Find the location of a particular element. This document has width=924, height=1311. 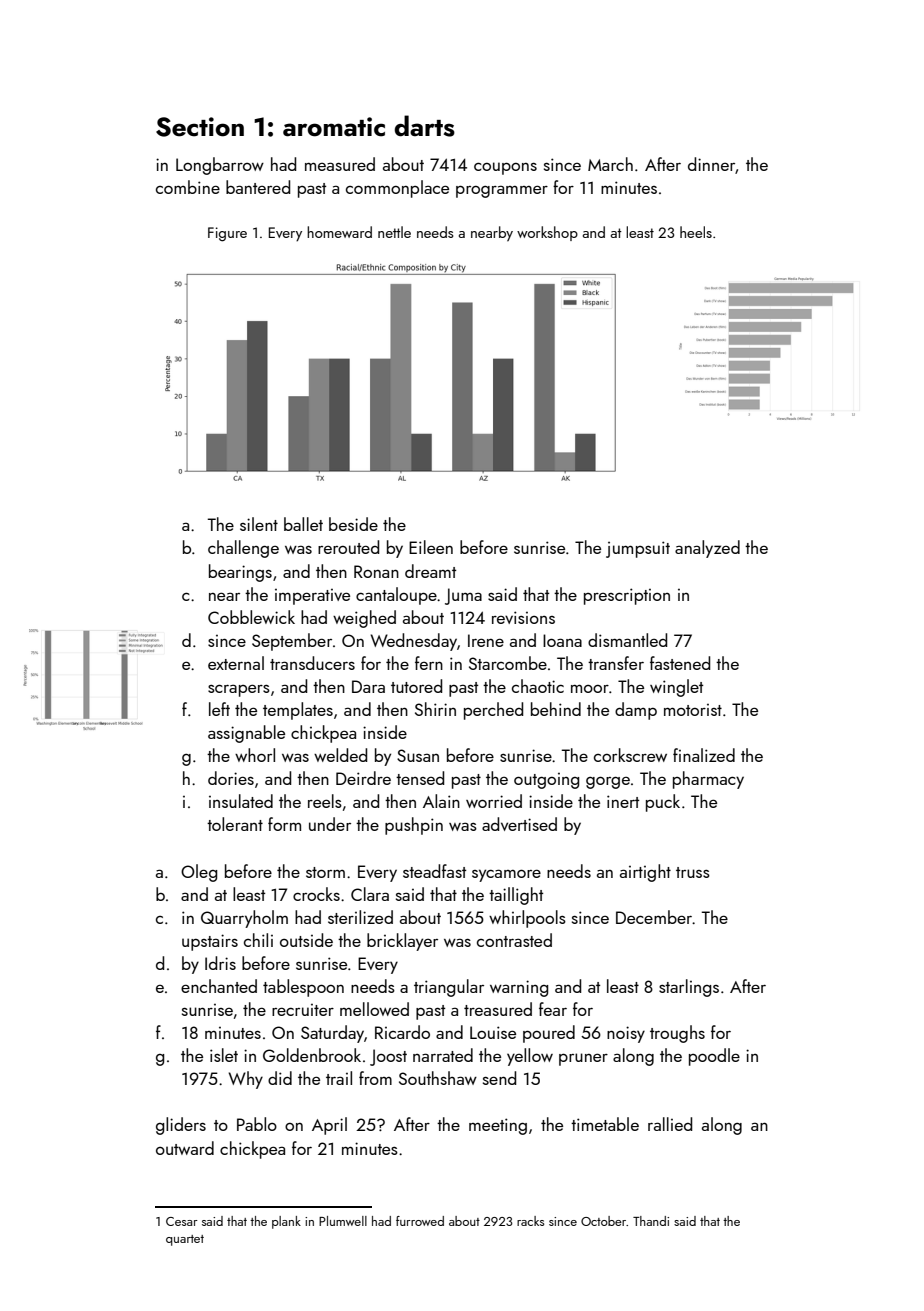

quartet is located at coordinates (185, 1240).
